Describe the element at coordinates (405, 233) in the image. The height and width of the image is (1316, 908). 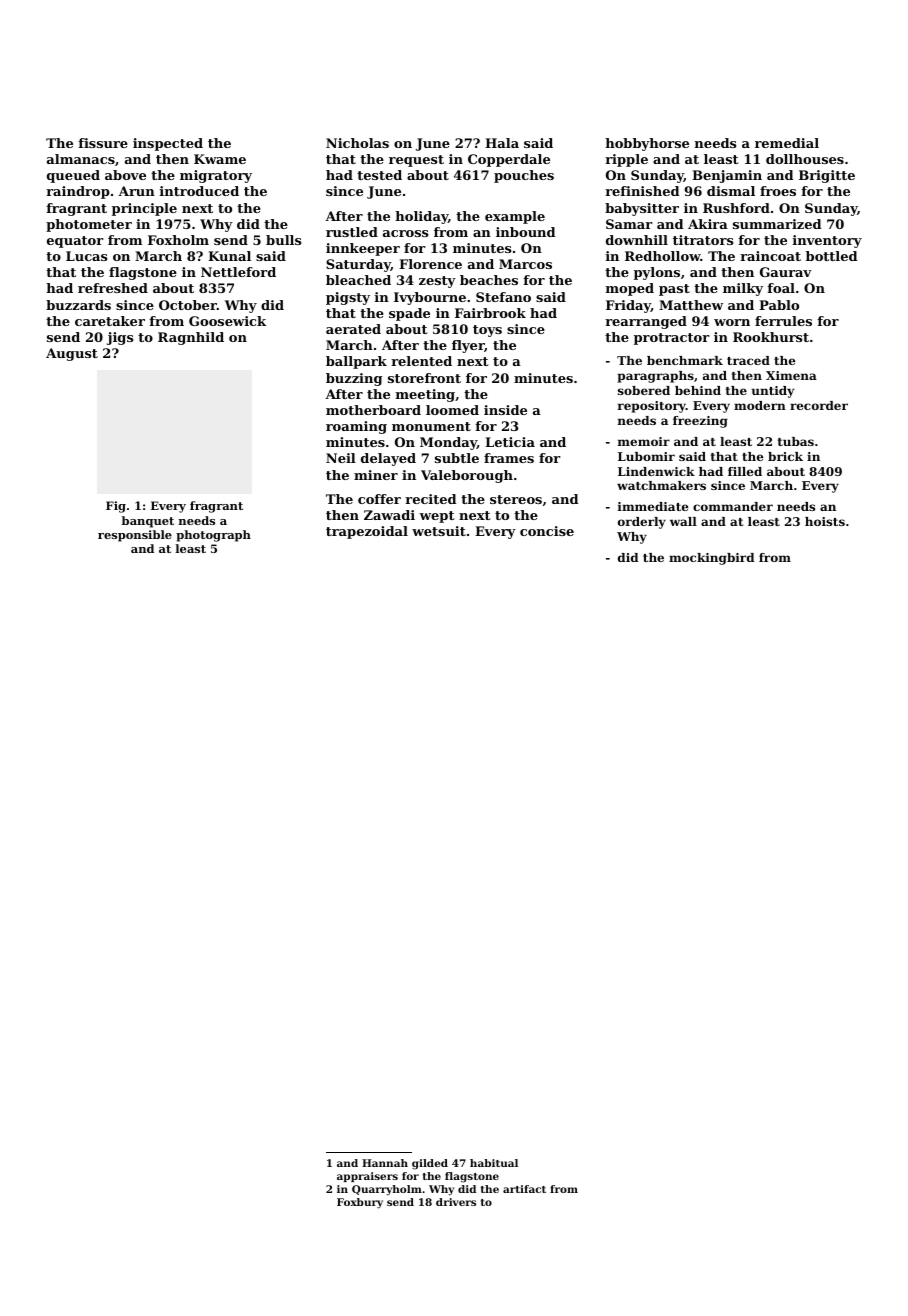
I see `across` at that location.
